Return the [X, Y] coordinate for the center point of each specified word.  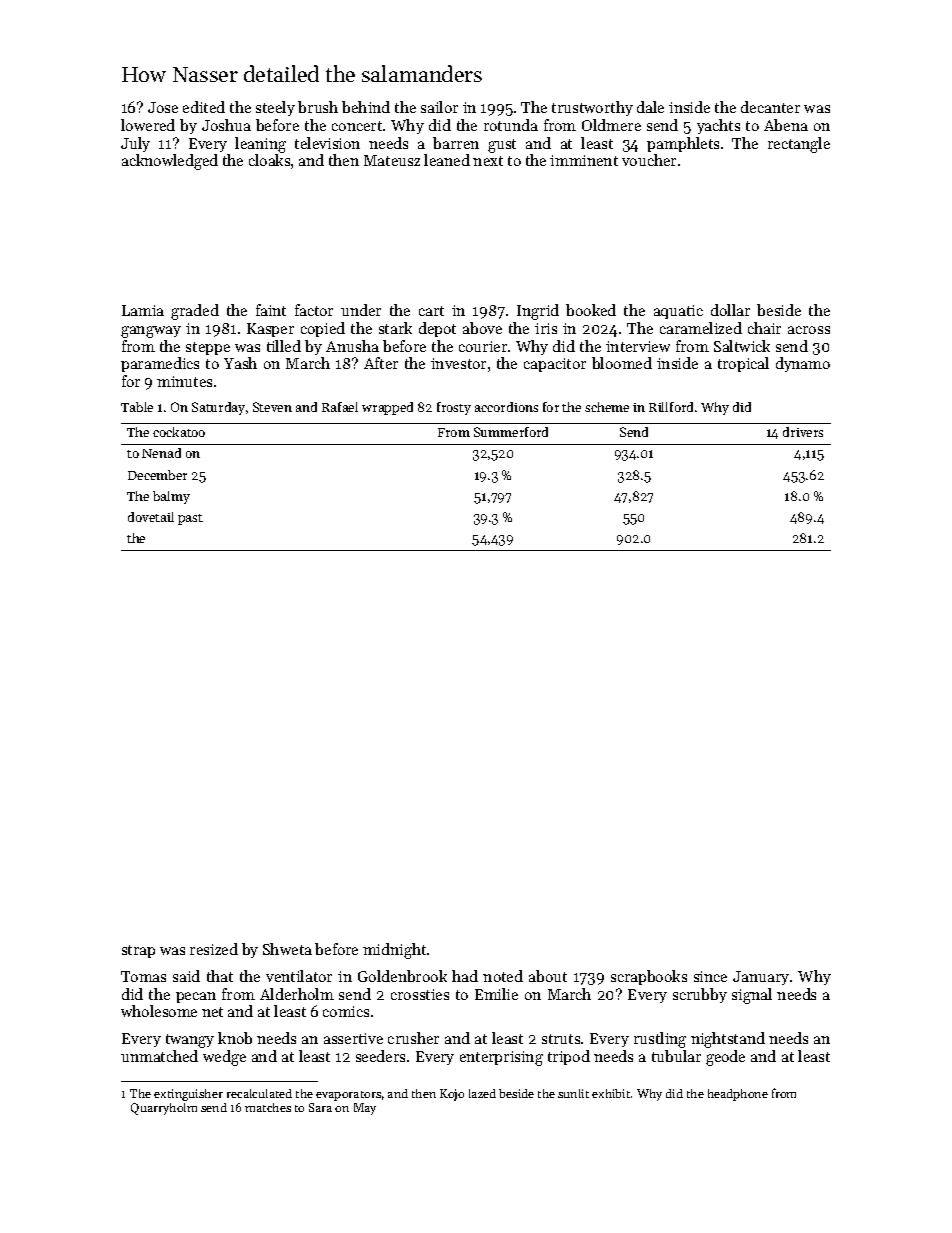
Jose [163, 107]
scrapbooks [649, 977]
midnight [394, 951]
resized [214, 949]
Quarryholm [164, 1109]
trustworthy [592, 108]
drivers [803, 432]
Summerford [511, 432]
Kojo [452, 1095]
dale [650, 107]
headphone [738, 1095]
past [190, 519]
